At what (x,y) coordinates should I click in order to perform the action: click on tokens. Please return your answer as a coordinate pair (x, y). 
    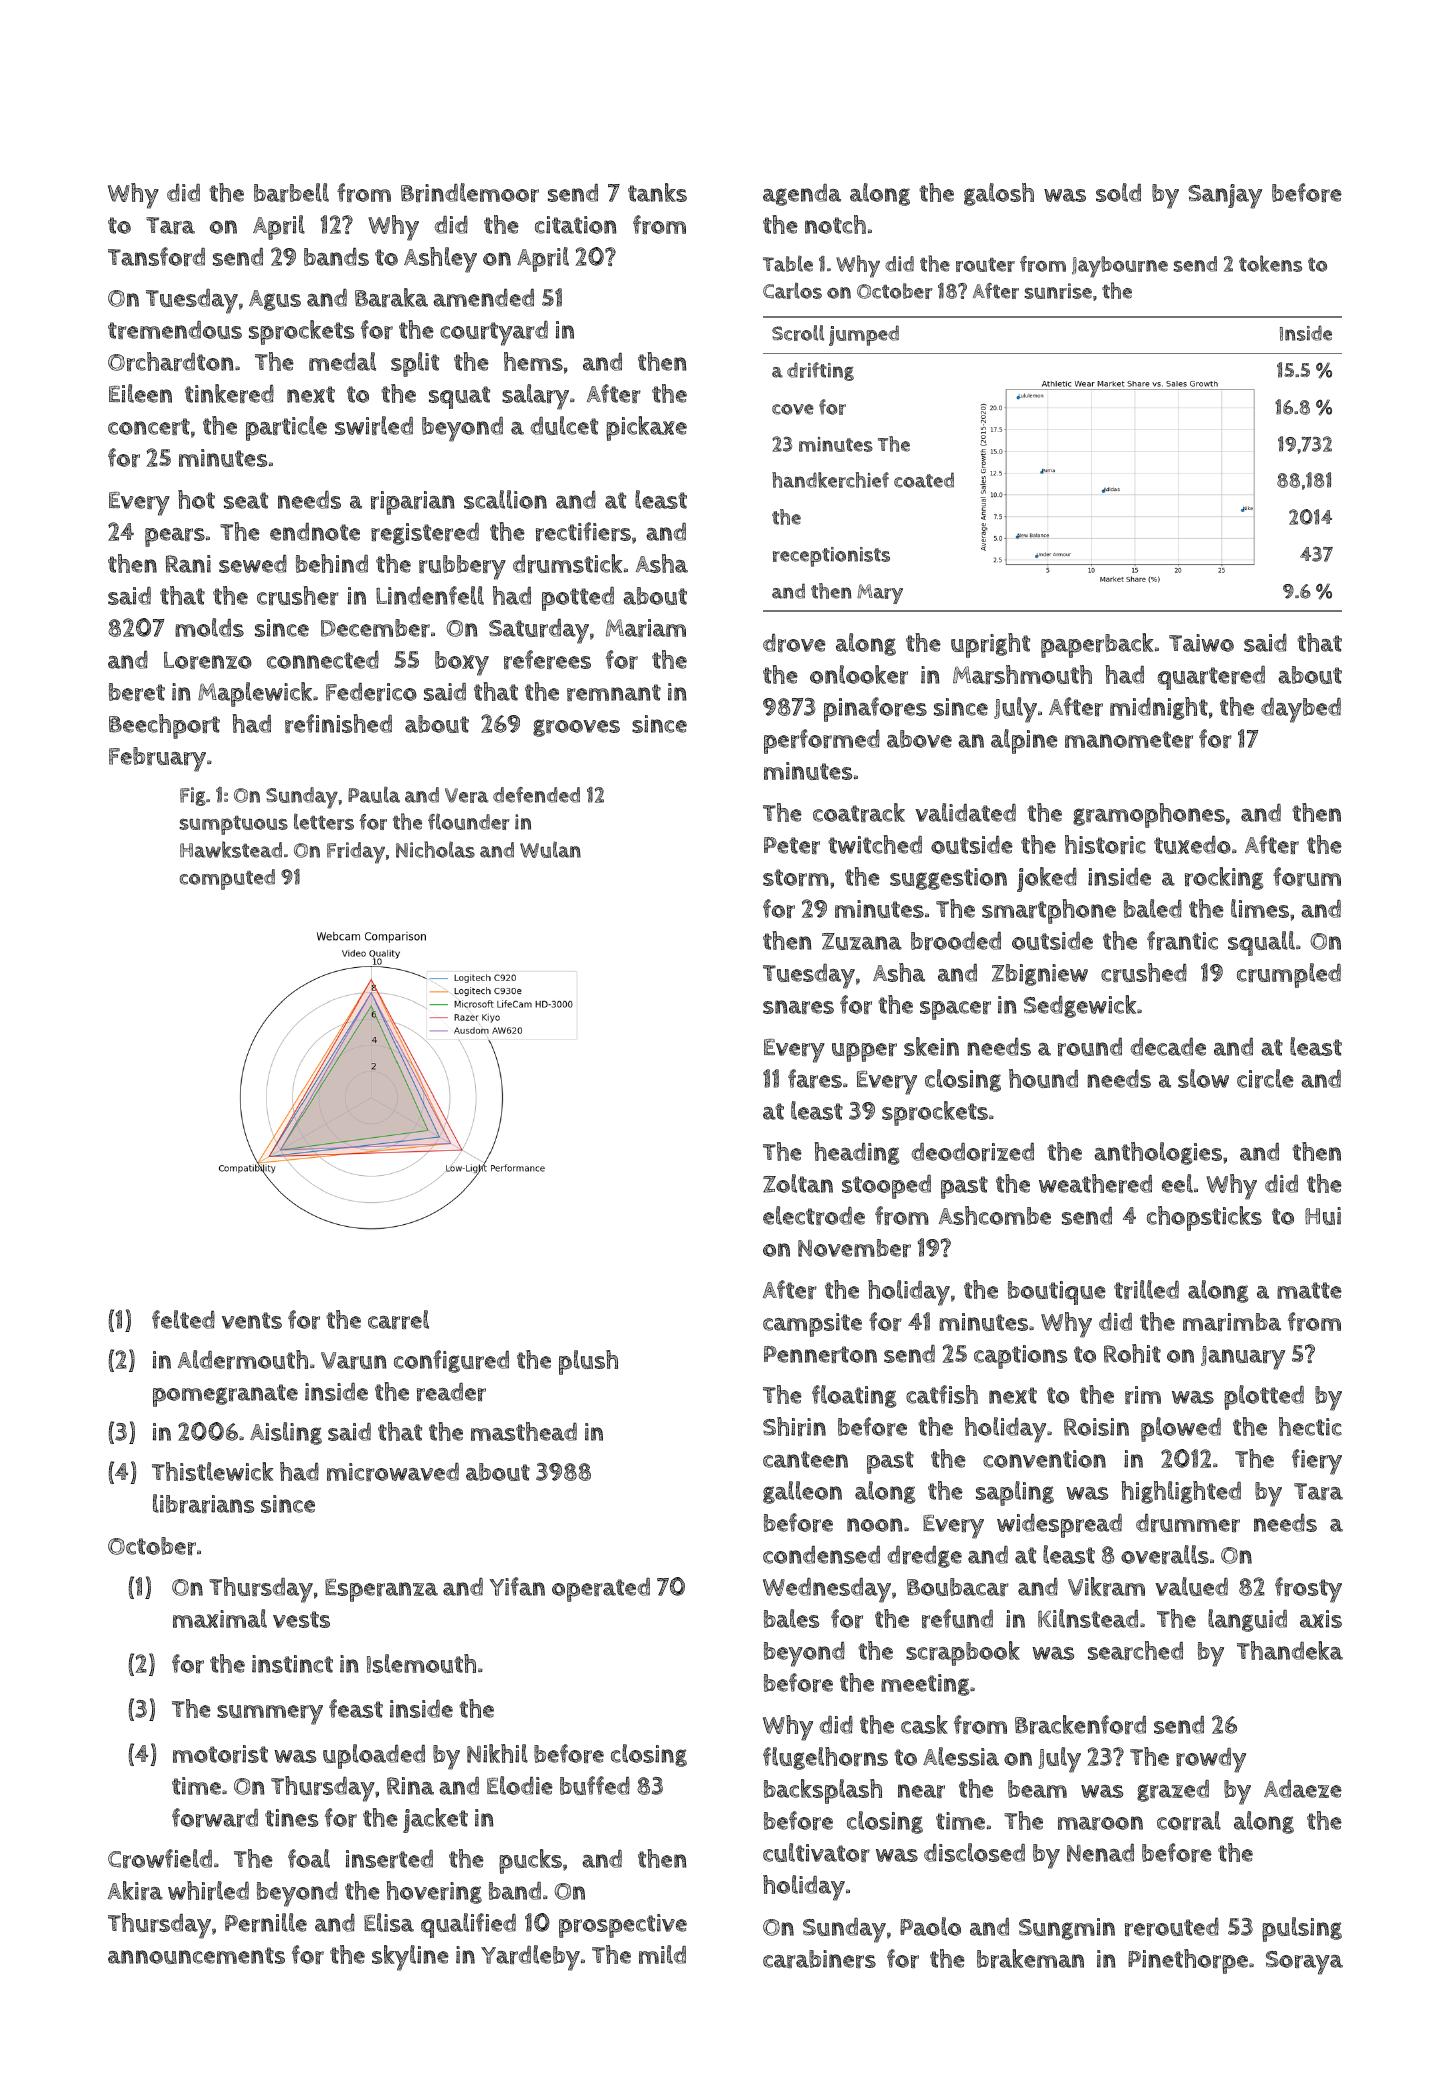
    Looking at the image, I should click on (1270, 263).
